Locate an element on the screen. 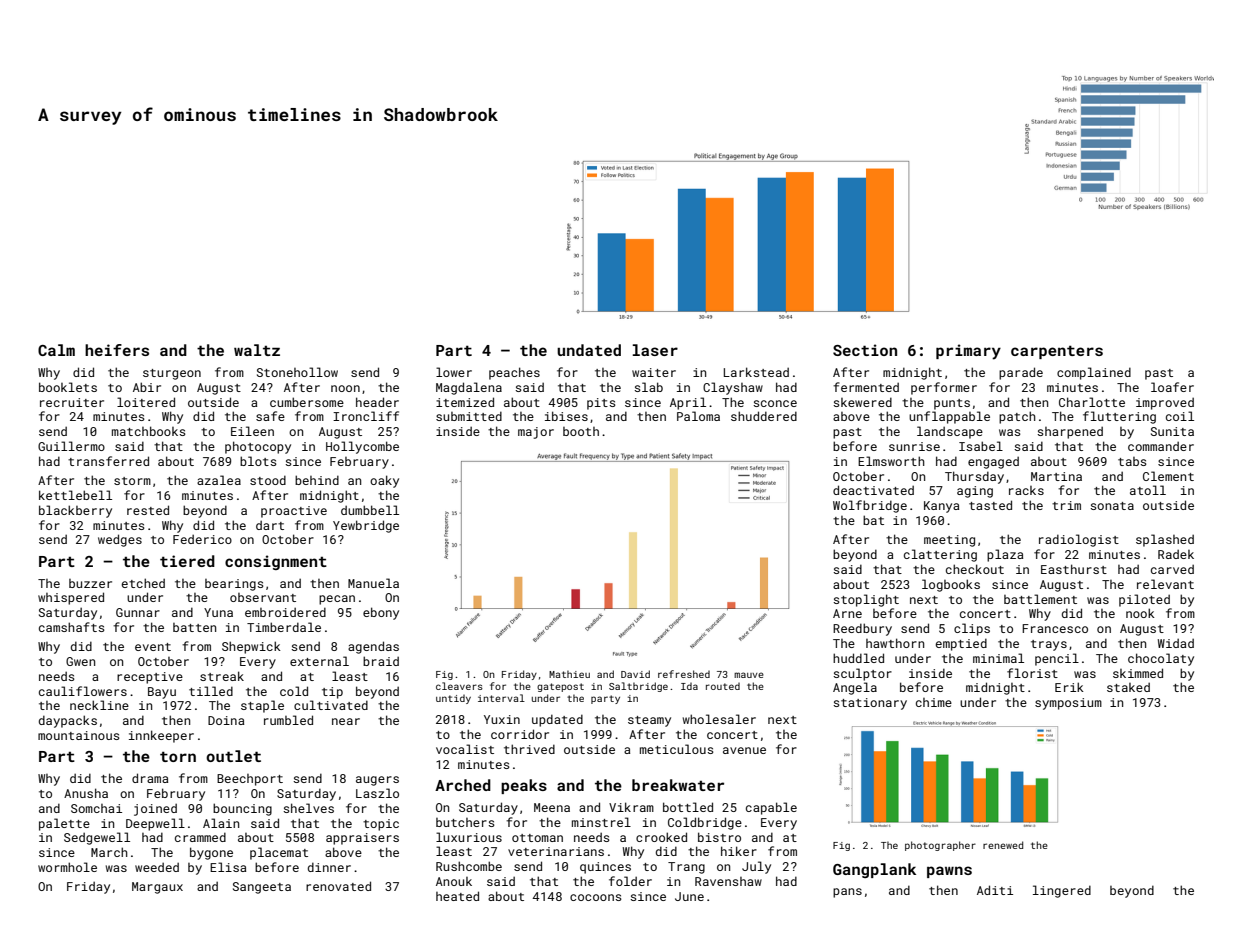 The height and width of the screenshot is (952, 1233). racks is located at coordinates (1026, 490).
